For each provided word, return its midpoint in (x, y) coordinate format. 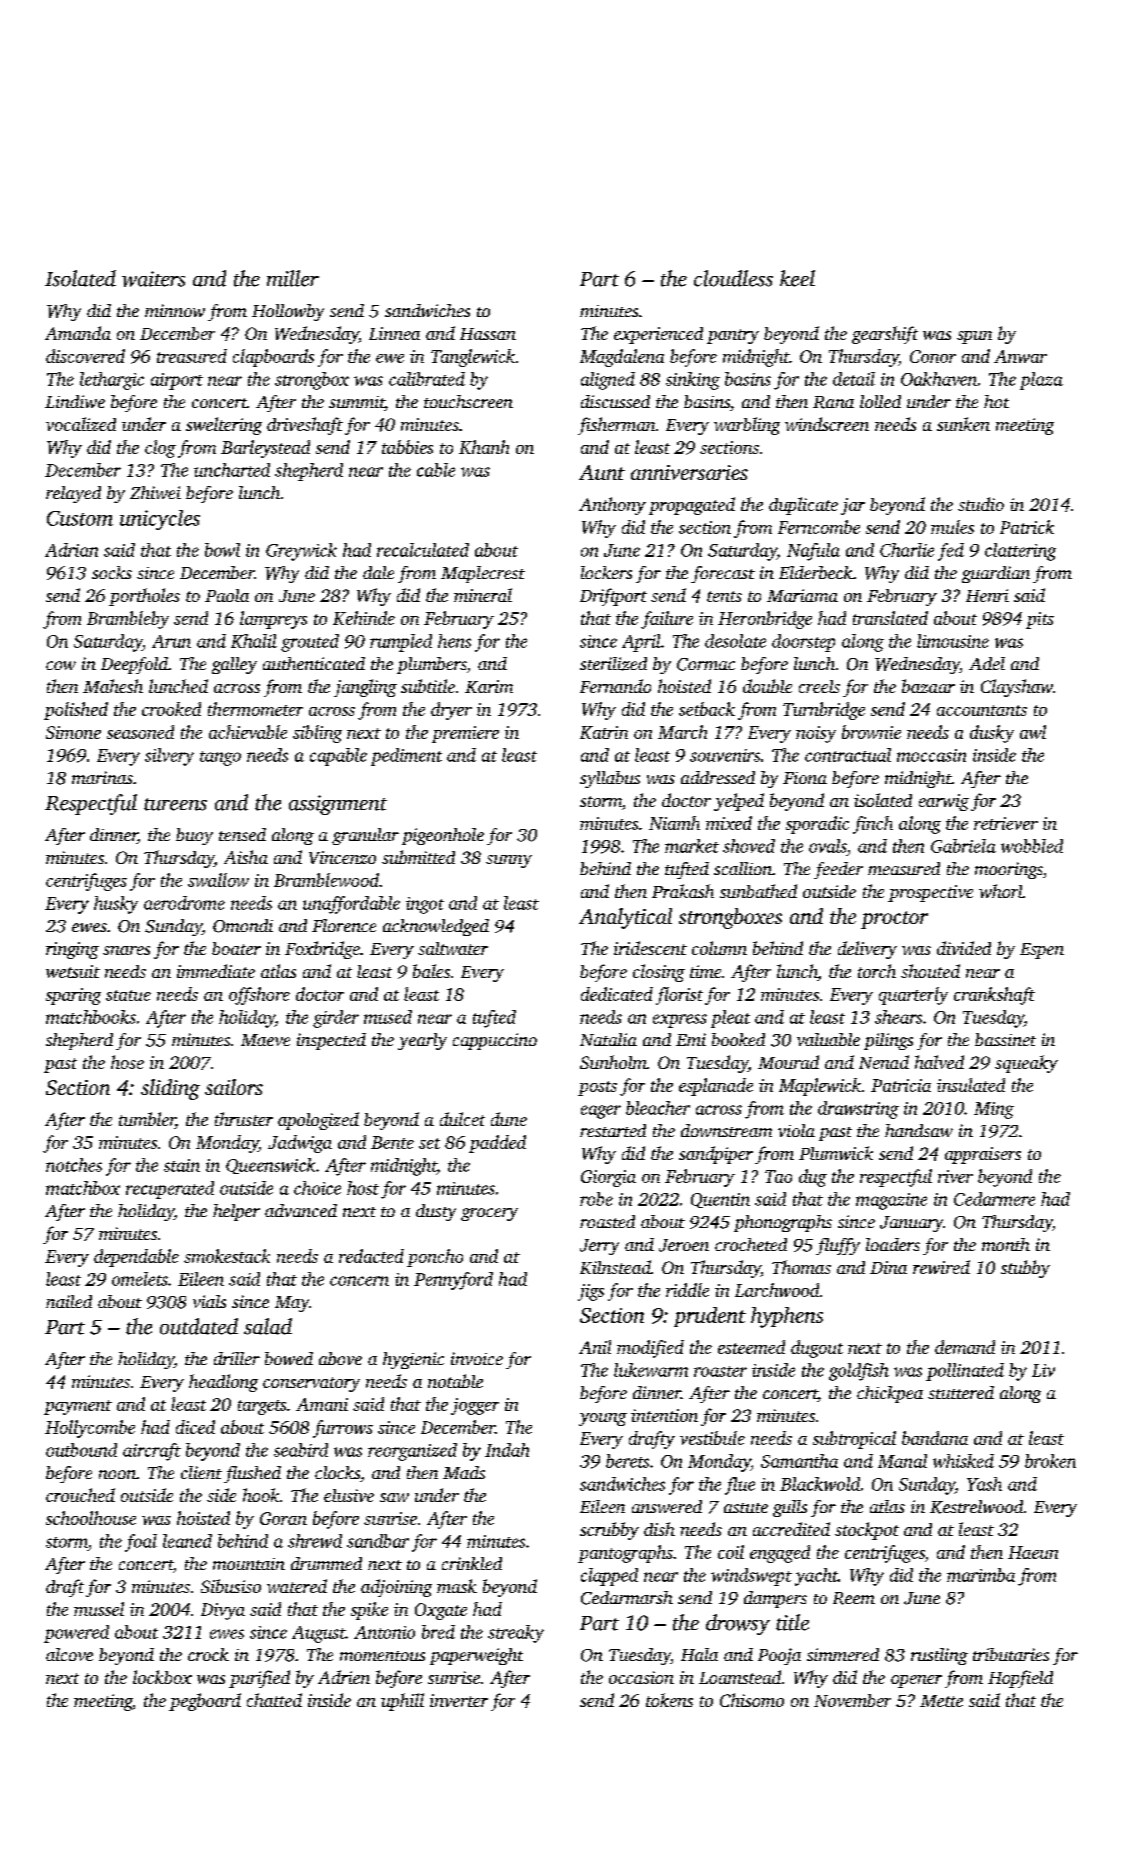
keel (797, 278)
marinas (102, 777)
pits (1040, 620)
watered (297, 1586)
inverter (459, 1700)
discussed (615, 401)
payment (78, 1407)
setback (707, 709)
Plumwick (836, 1153)
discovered (85, 356)
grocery (489, 1214)
